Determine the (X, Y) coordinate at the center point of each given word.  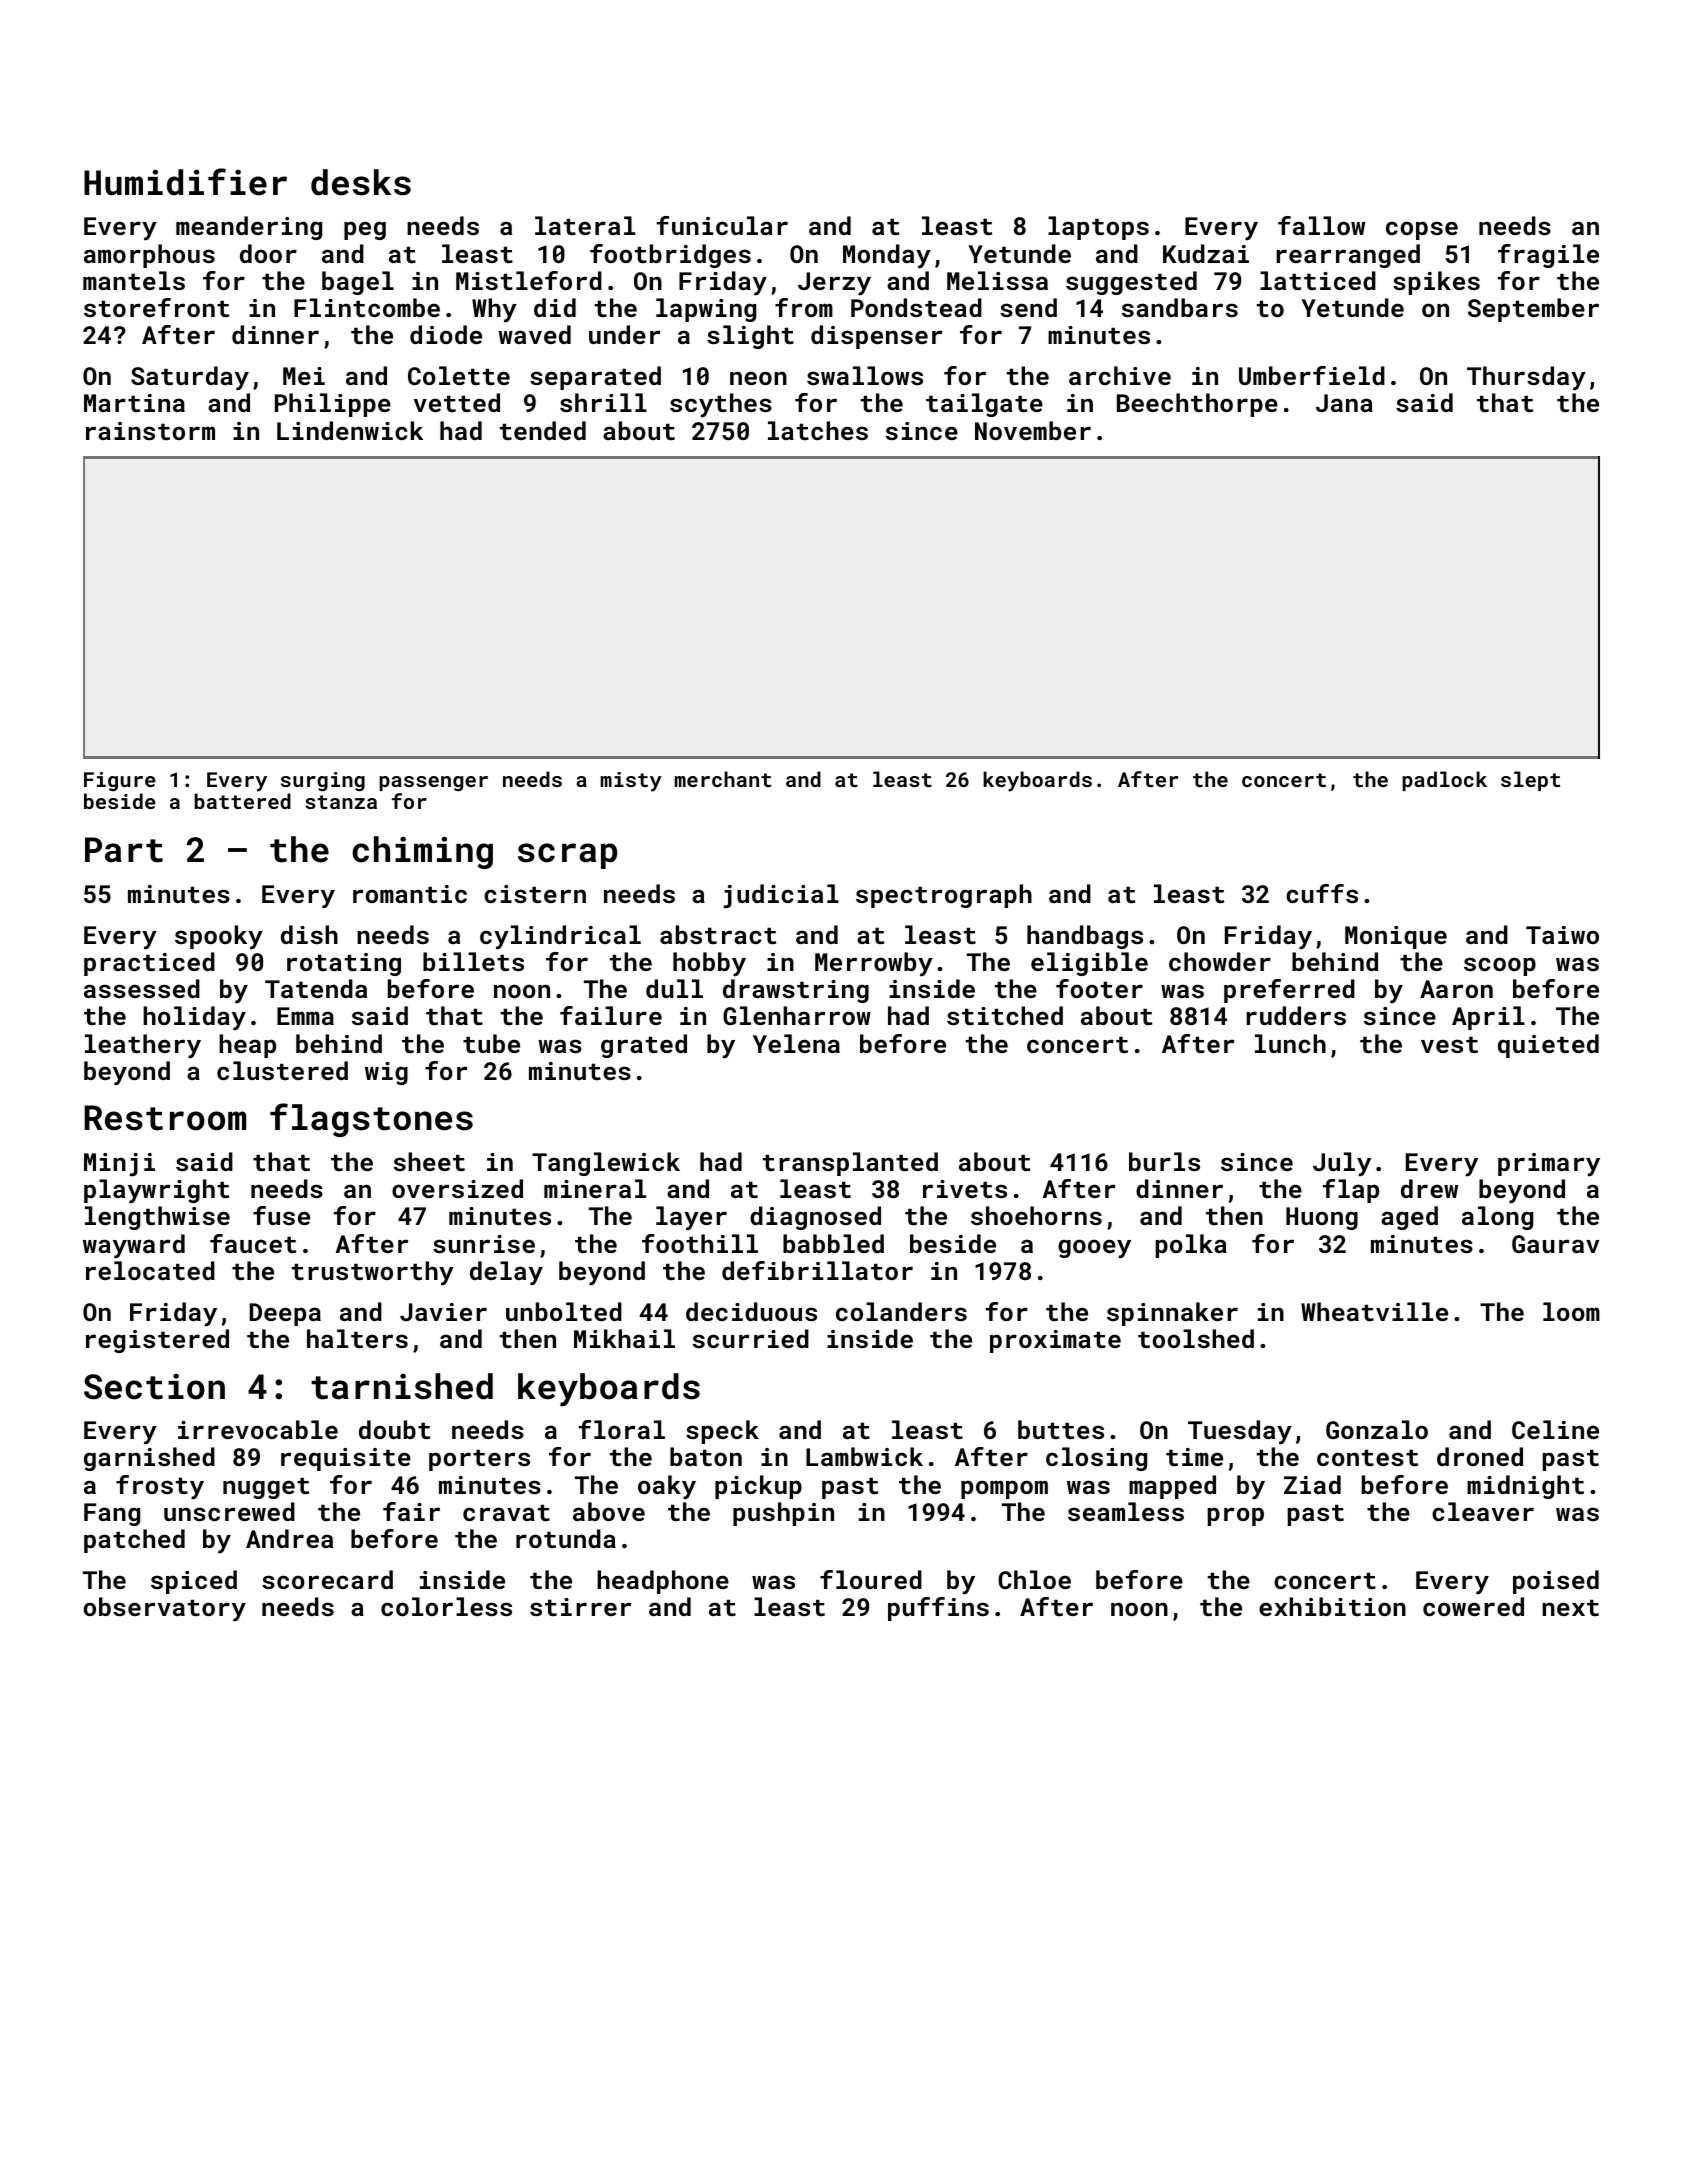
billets (473, 961)
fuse (281, 1215)
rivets (965, 1189)
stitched (1005, 1015)
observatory (164, 1609)
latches (818, 430)
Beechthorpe (1197, 405)
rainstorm (150, 431)
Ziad (1312, 1484)
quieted (1548, 1046)
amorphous (149, 256)
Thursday (1526, 378)
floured (871, 1579)
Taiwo (1562, 935)
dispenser (876, 337)
